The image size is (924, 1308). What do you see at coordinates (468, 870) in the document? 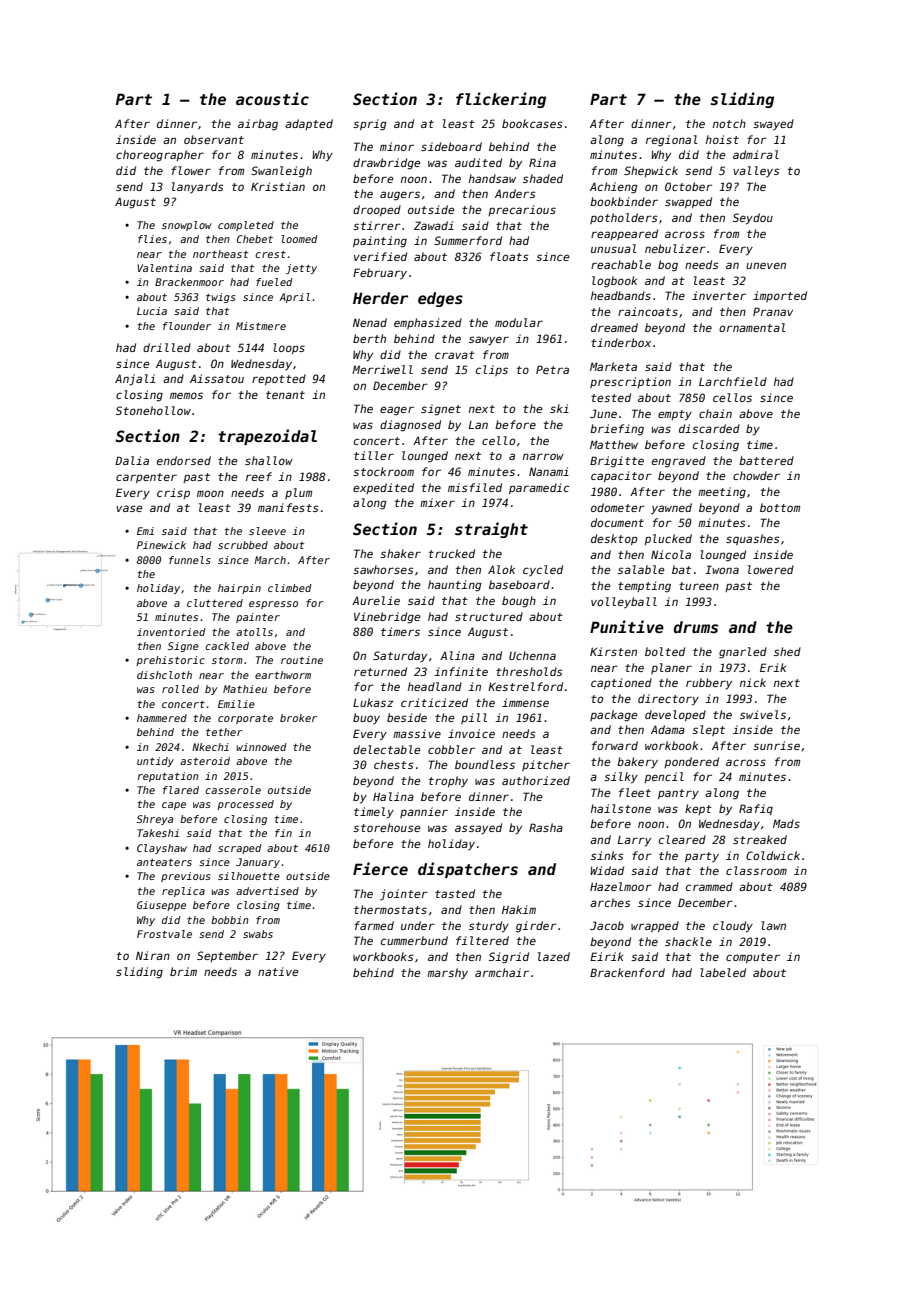
I see `dispatchers` at bounding box center [468, 870].
